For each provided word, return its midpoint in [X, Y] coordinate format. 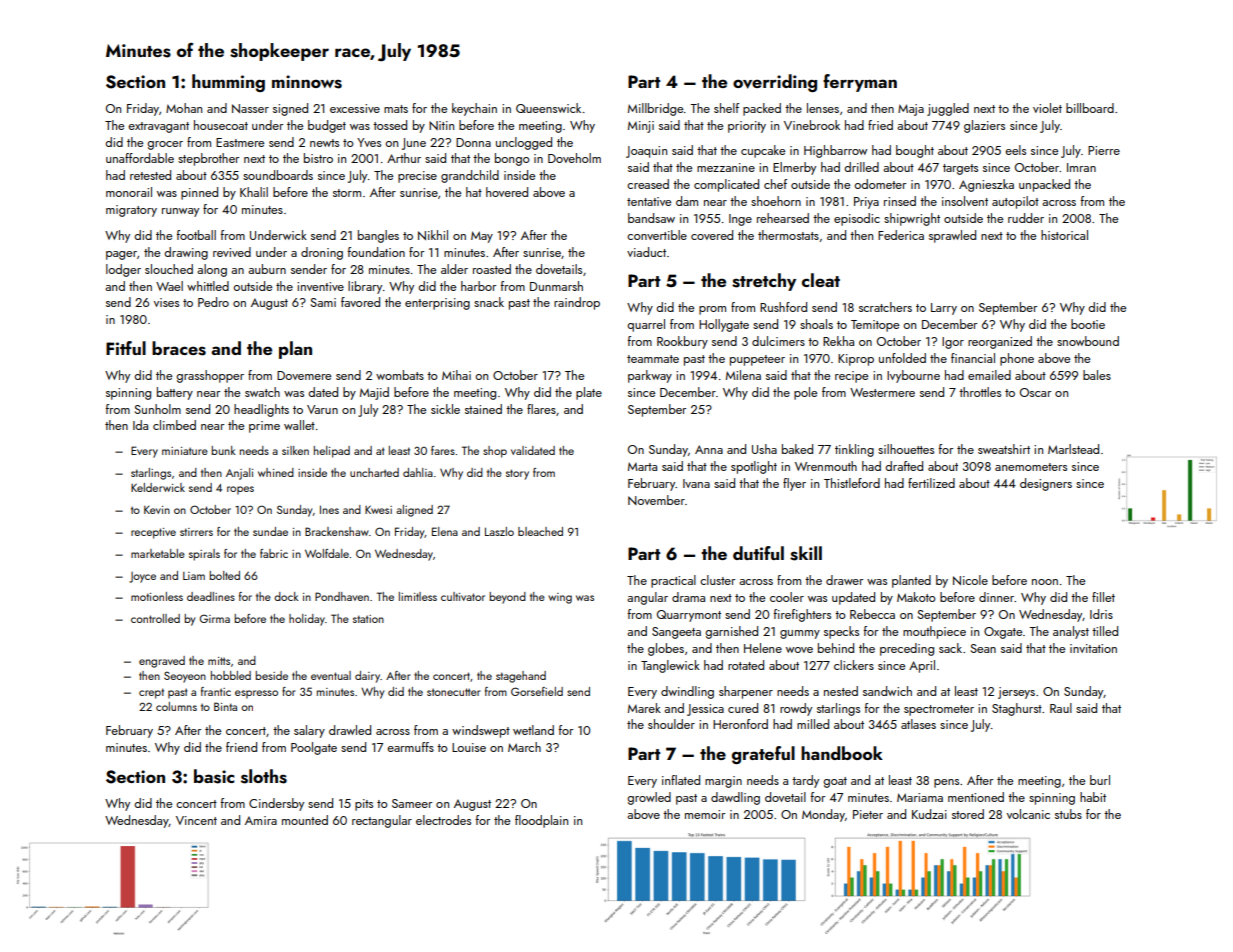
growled [649, 798]
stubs [1068, 814]
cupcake [763, 151]
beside [271, 675]
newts [324, 143]
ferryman [860, 83]
